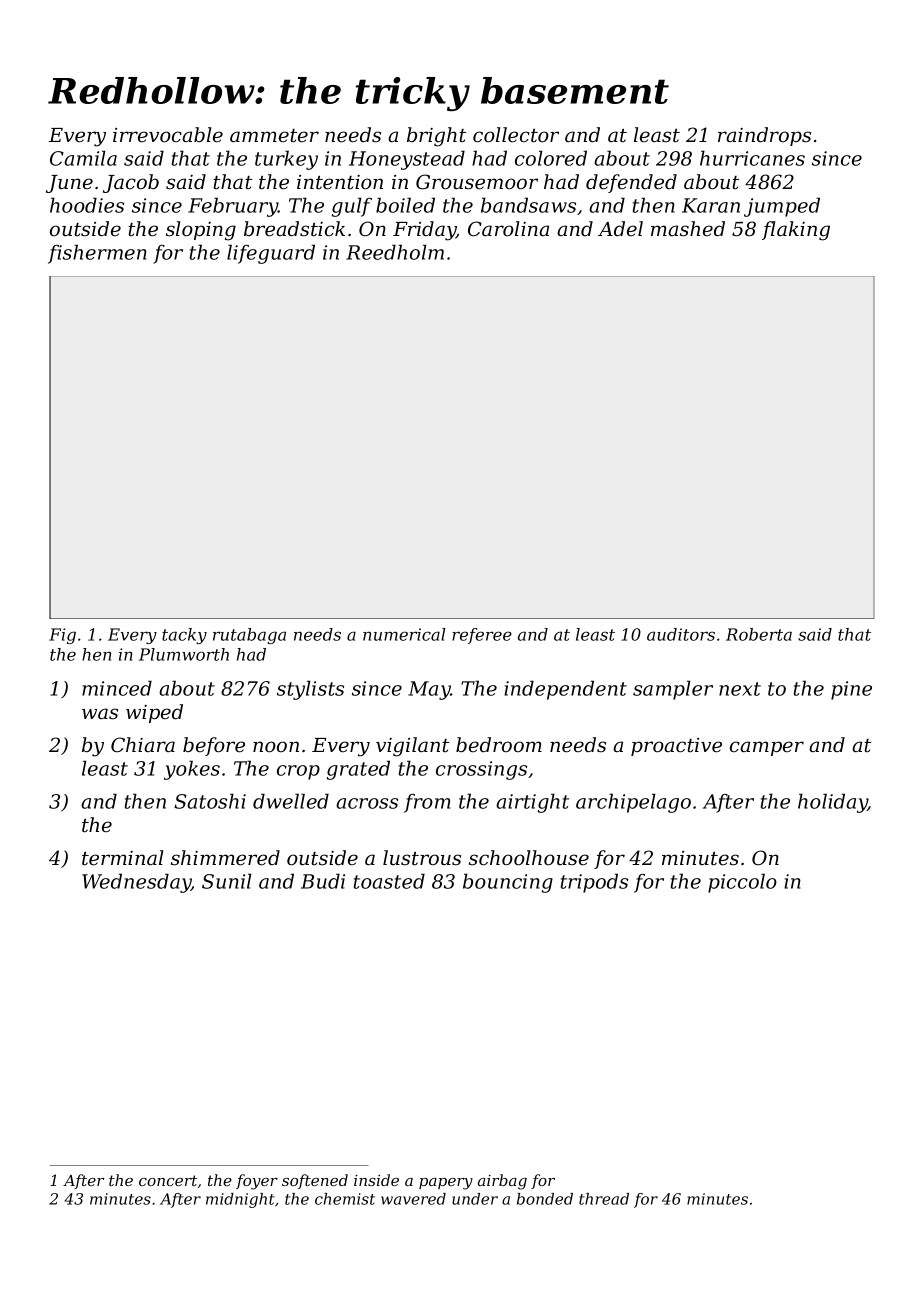 This page has width=924, height=1308. I want to click on papery, so click(446, 1184).
